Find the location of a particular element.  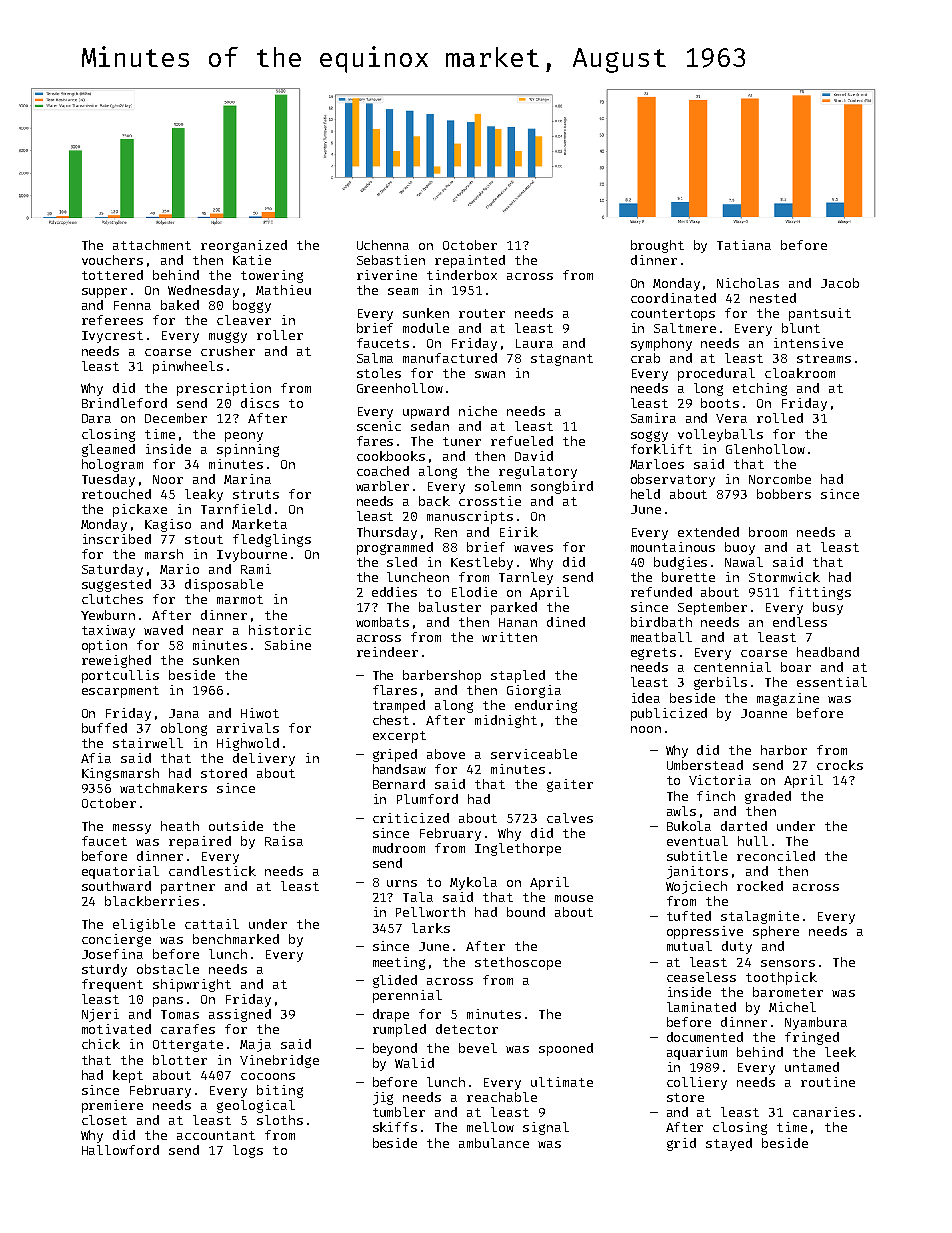

stairwell is located at coordinates (148, 743).
